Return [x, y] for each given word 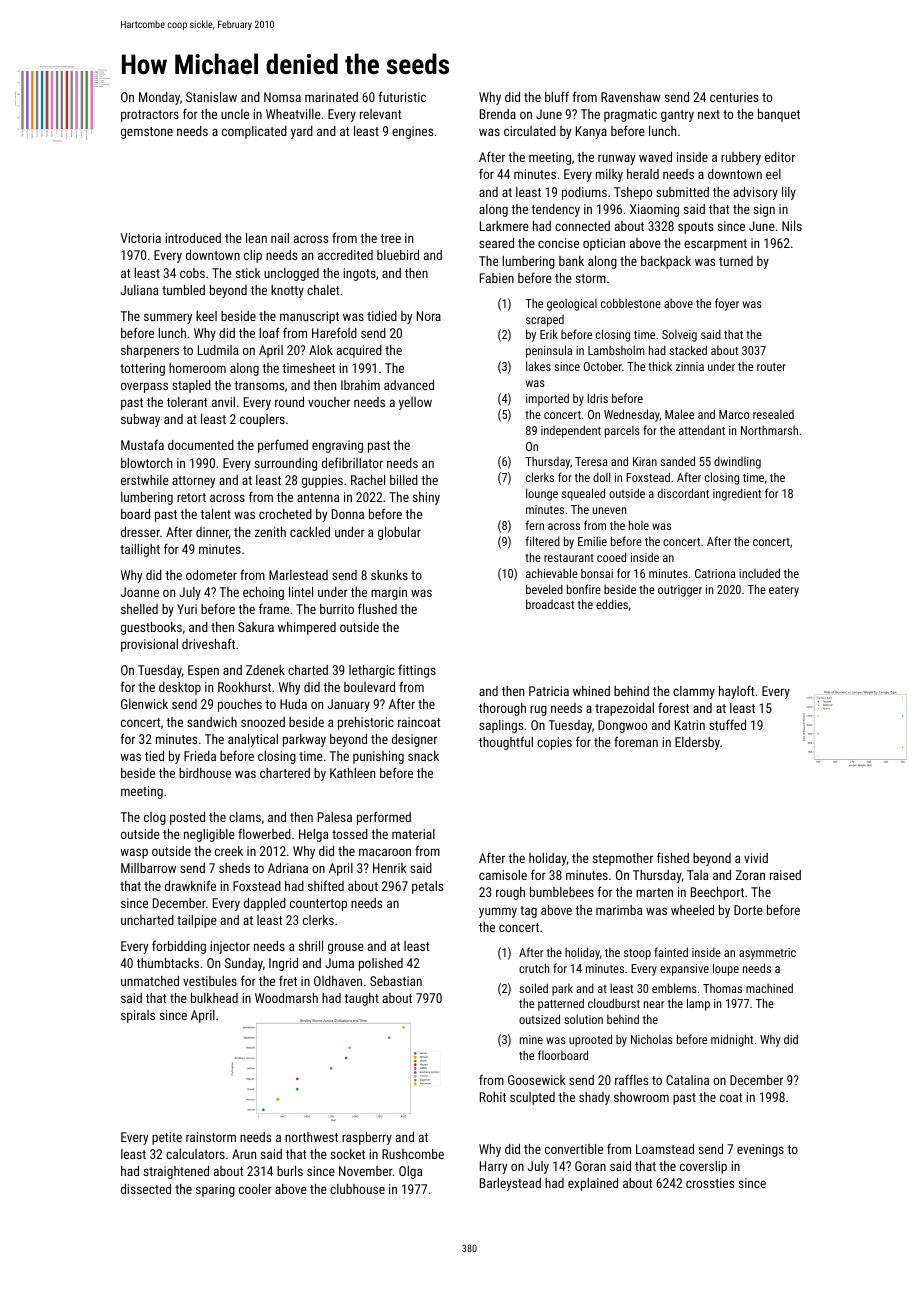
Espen [203, 671]
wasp [134, 853]
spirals [138, 1016]
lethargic [372, 671]
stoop [637, 954]
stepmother [623, 859]
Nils [792, 226]
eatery [784, 591]
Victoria [141, 238]
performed [384, 818]
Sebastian [396, 981]
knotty [287, 291]
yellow [415, 403]
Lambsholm [616, 350]
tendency [555, 210]
